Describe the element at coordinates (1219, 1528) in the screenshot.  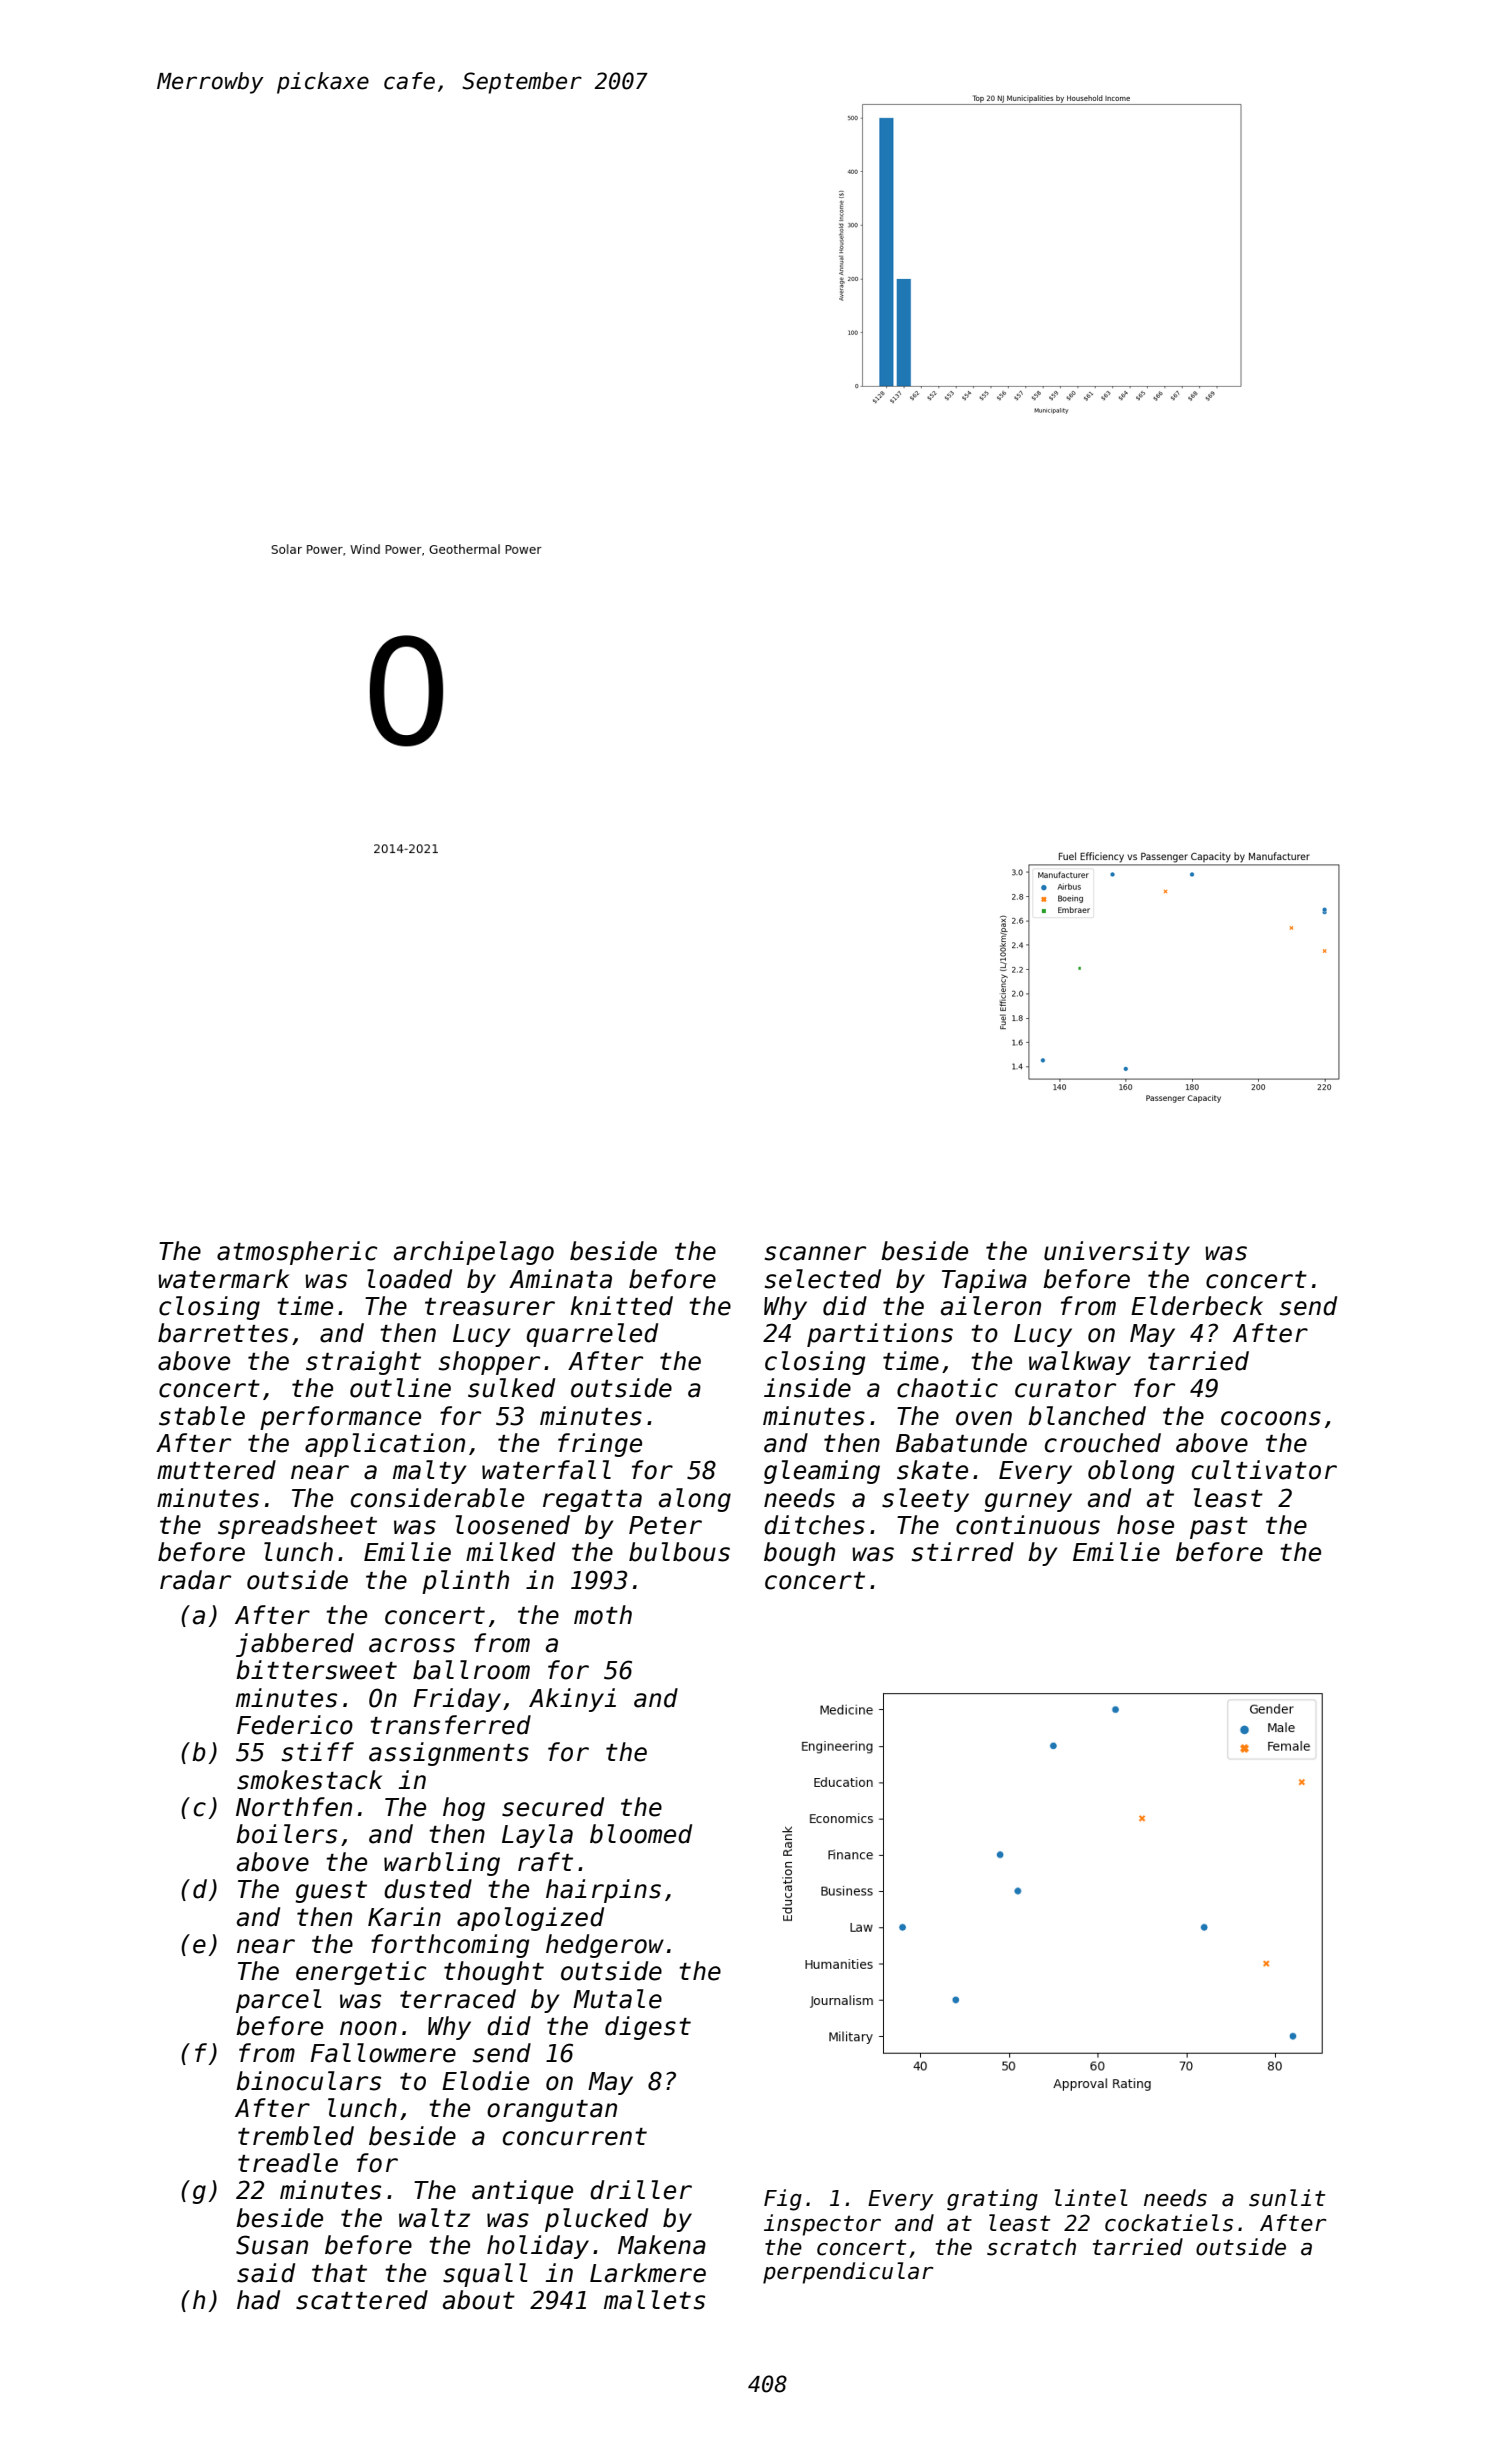
I see `past` at that location.
